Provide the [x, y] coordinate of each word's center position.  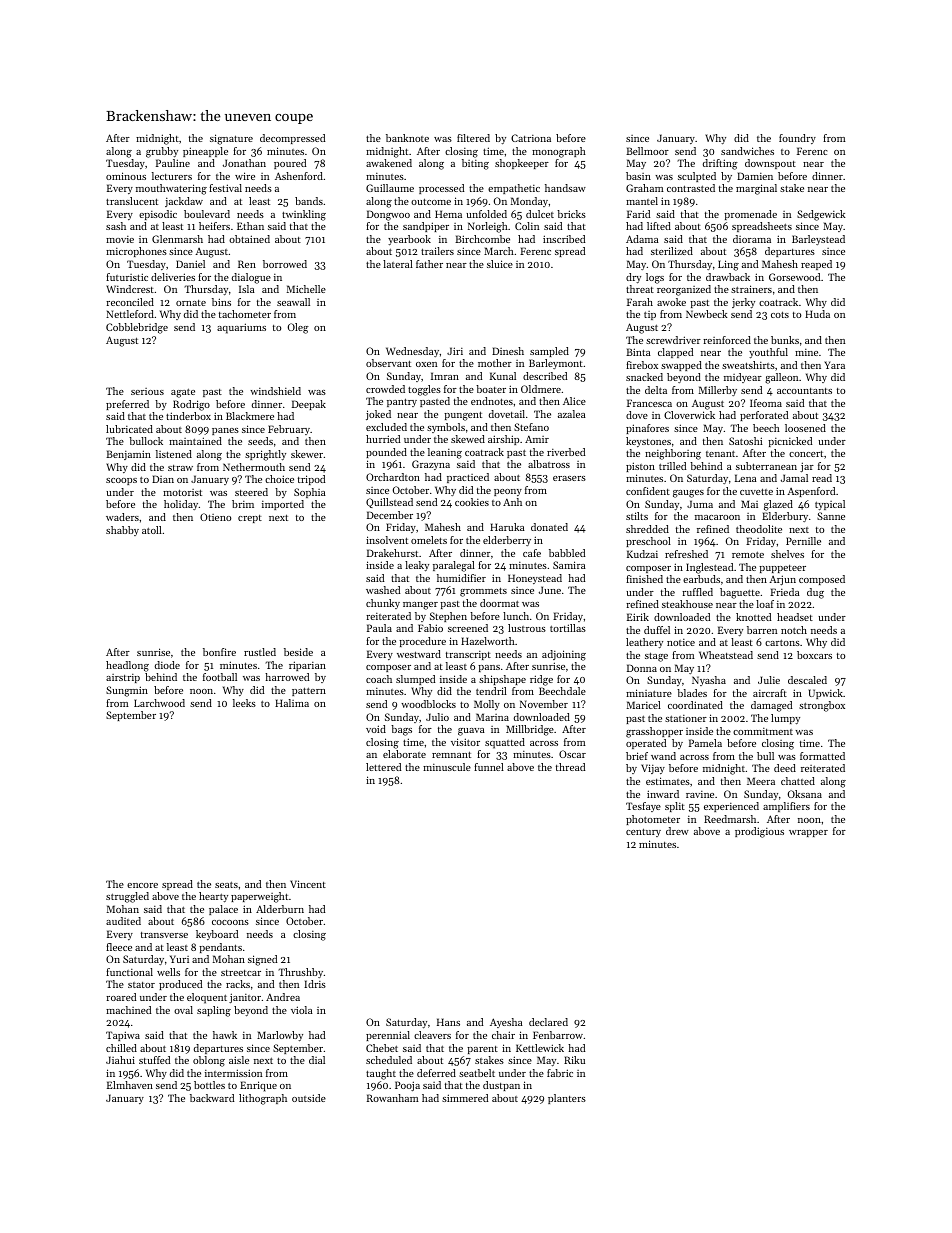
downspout [770, 164]
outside [309, 1098]
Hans [448, 1022]
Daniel [190, 264]
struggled [127, 897]
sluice [500, 264]
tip [650, 315]
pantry [402, 402]
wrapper [808, 833]
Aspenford [811, 492]
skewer [307, 454]
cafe [532, 553]
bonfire [219, 652]
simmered [465, 1098]
